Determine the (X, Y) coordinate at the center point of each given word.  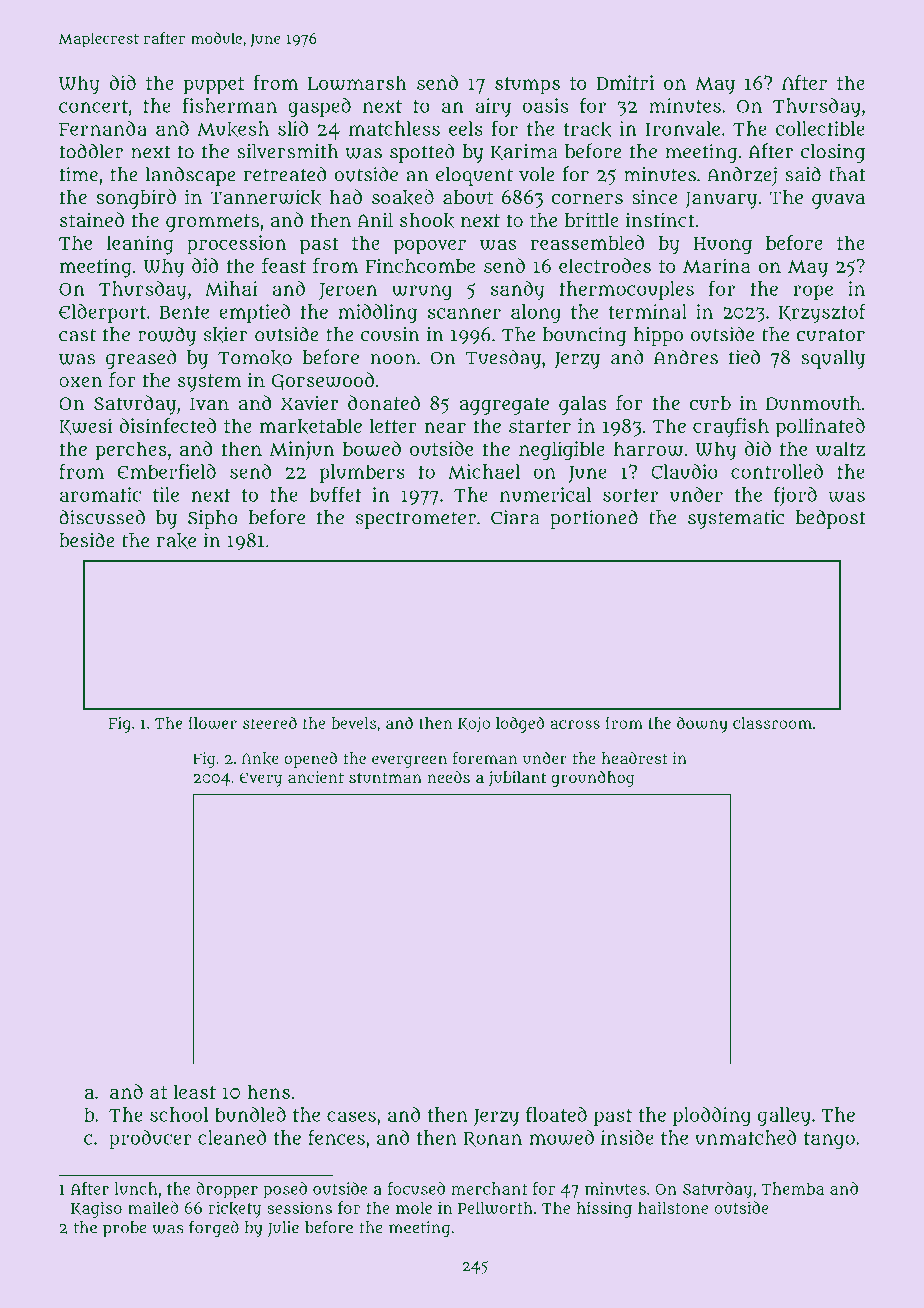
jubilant (517, 779)
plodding (712, 1116)
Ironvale (683, 128)
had (346, 196)
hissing (604, 1209)
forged (214, 1229)
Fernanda (103, 128)
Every (261, 779)
